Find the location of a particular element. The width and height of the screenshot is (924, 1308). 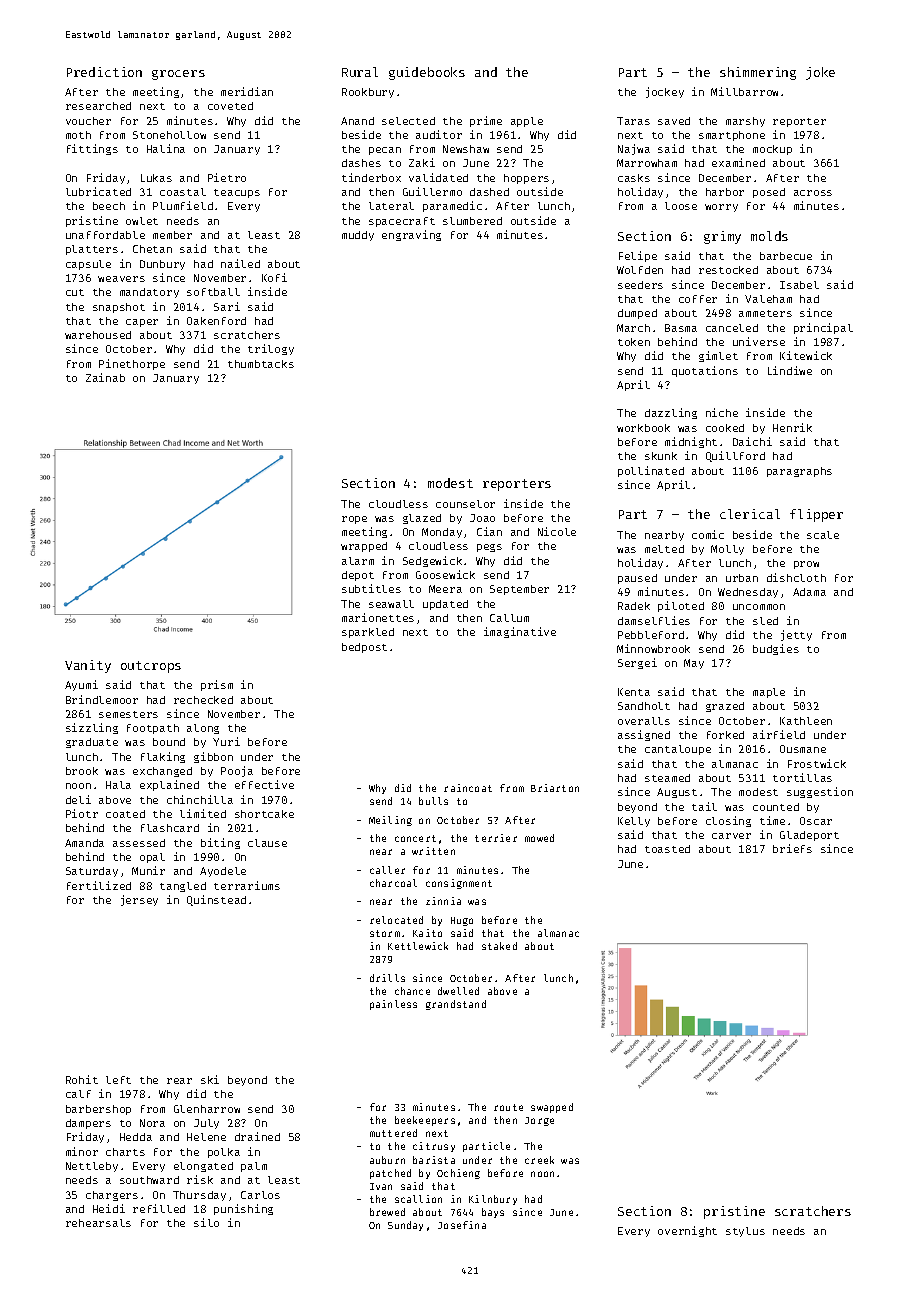

Prediction is located at coordinates (104, 72).
